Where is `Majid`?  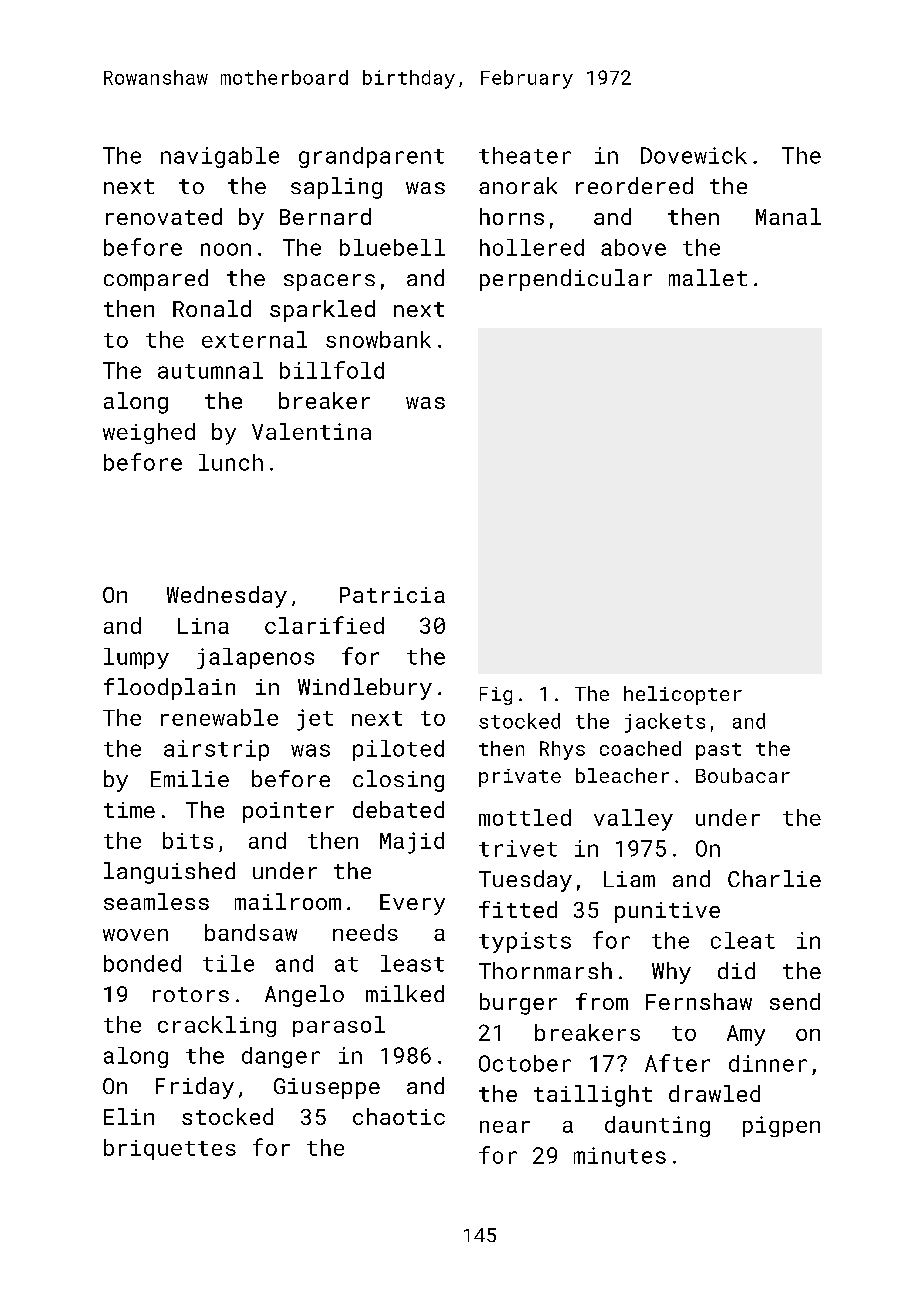 Majid is located at coordinates (412, 843).
